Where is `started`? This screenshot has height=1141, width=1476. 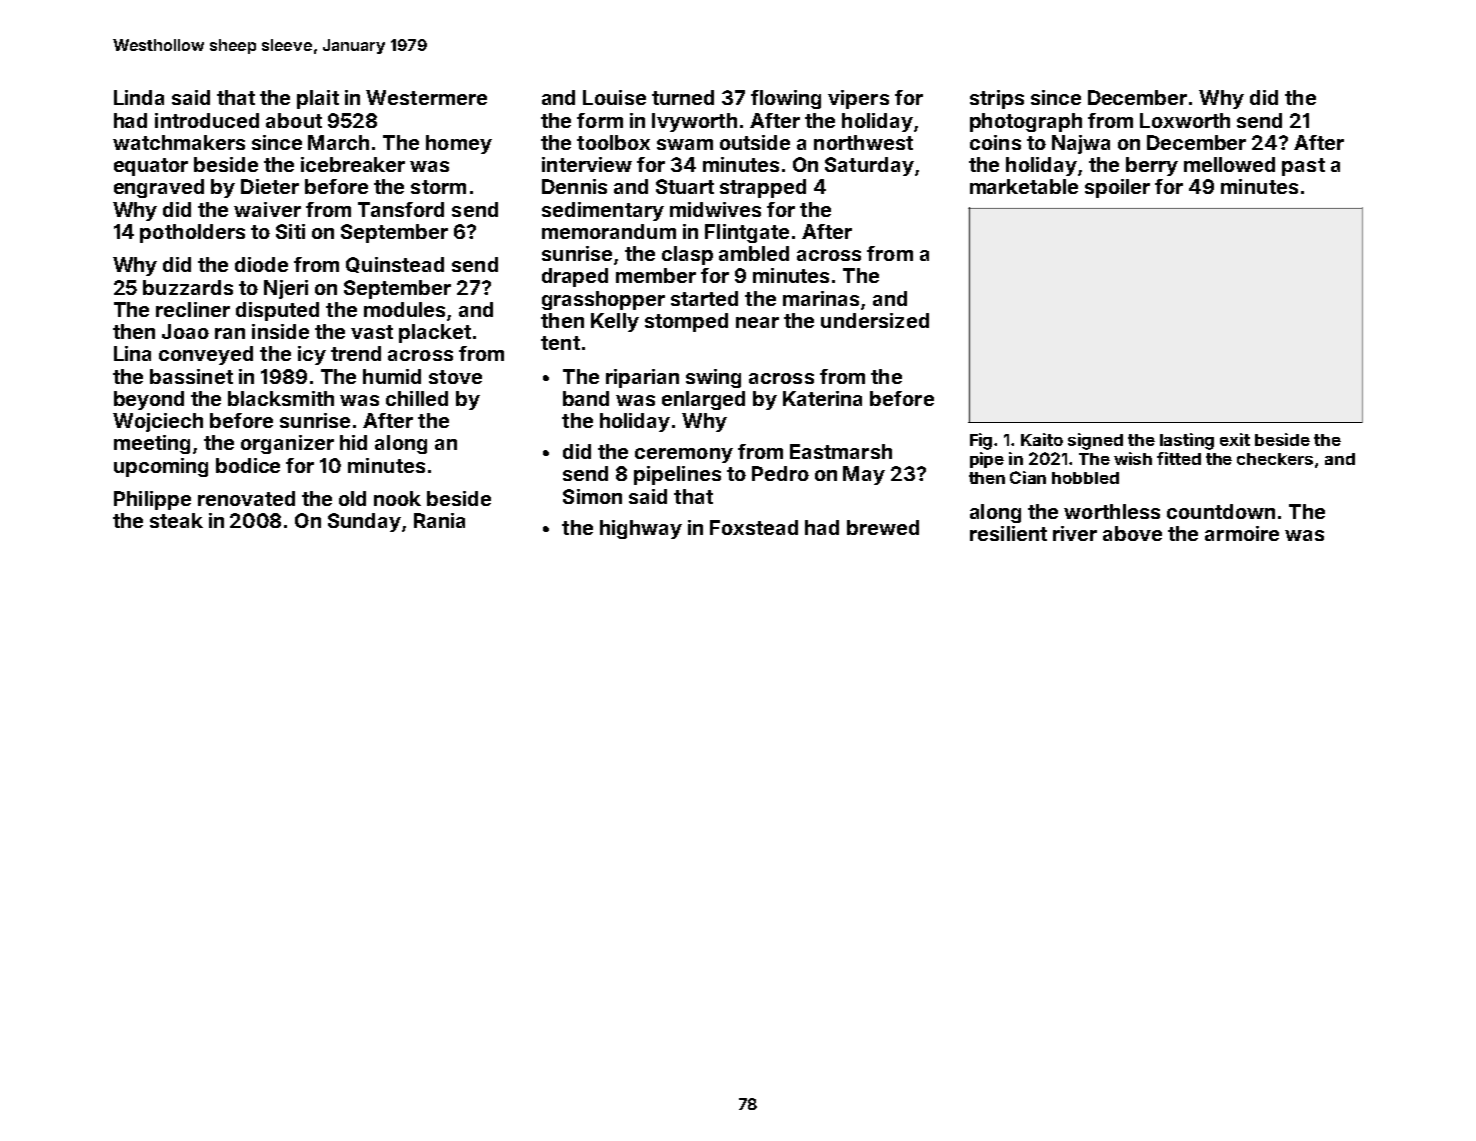
started is located at coordinates (704, 298).
